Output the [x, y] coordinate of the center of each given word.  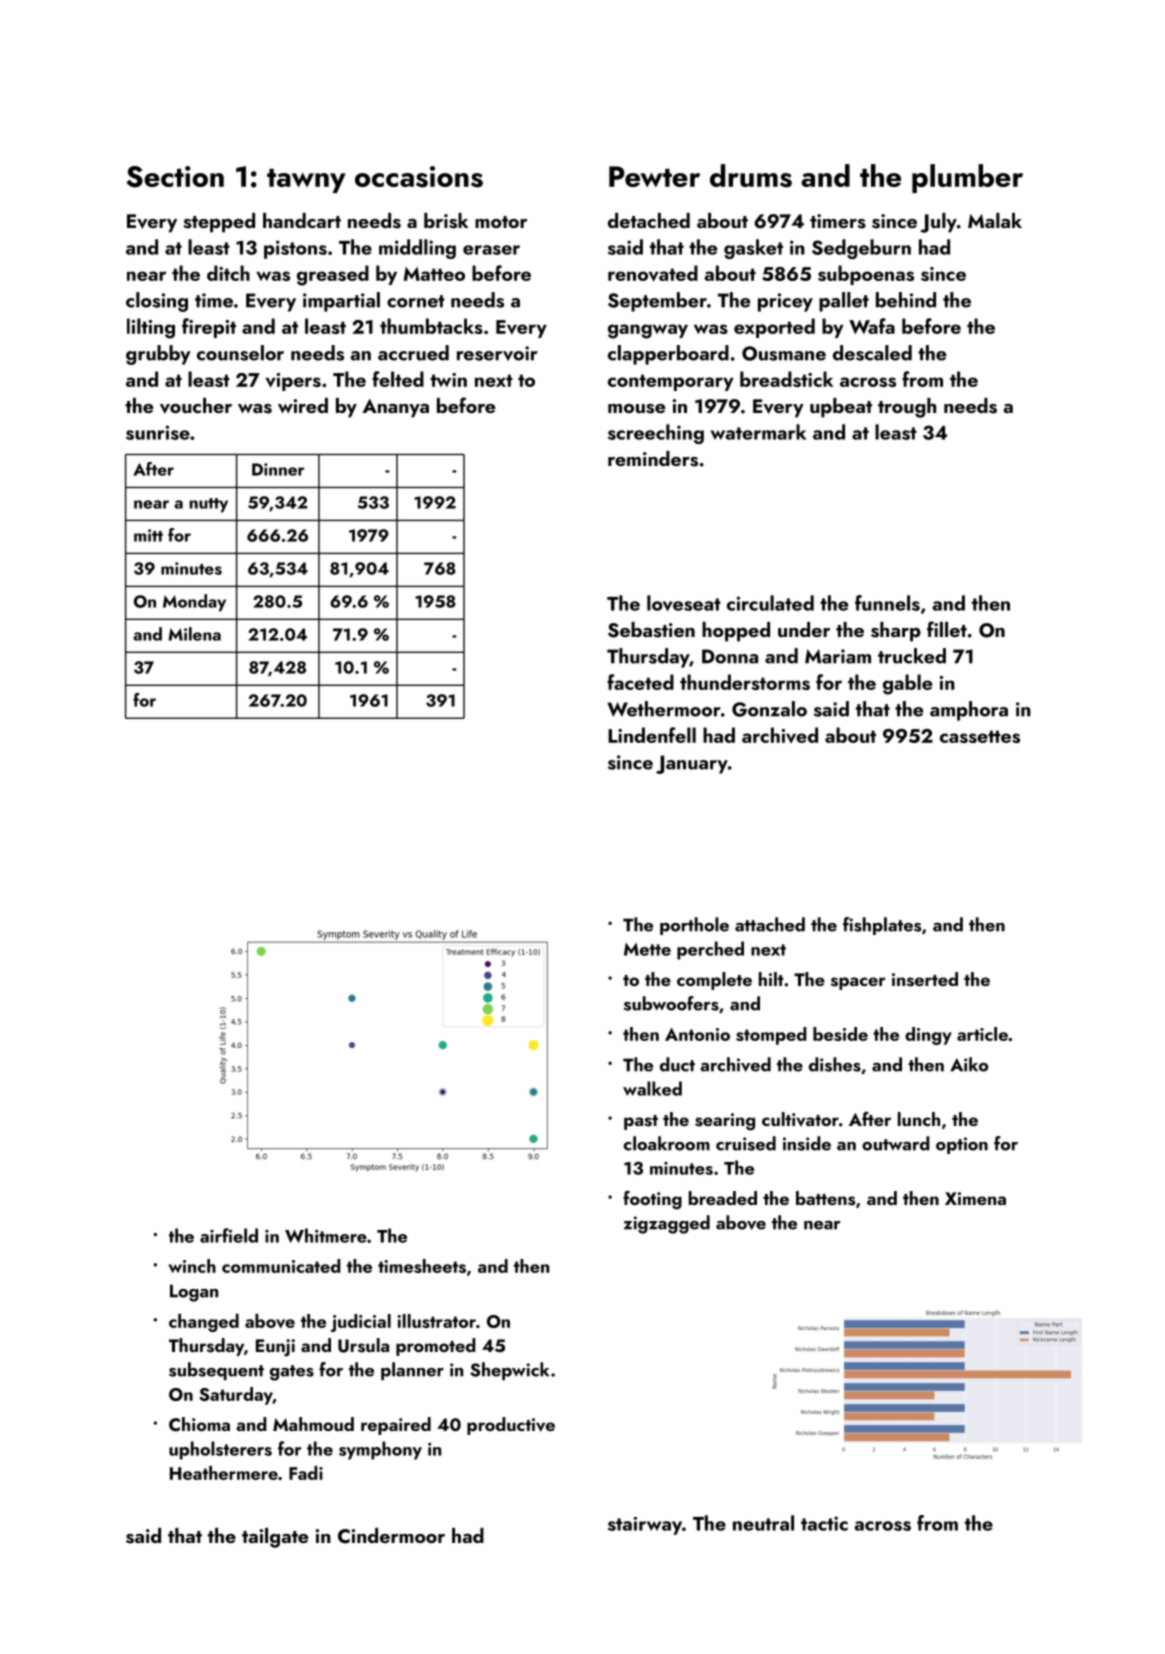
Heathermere [224, 1473]
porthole [694, 926]
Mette [647, 949]
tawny [306, 181]
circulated [770, 603]
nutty [209, 505]
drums [751, 176]
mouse [636, 409]
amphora [969, 711]
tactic [824, 1523]
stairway [645, 1526]
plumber [967, 178]
